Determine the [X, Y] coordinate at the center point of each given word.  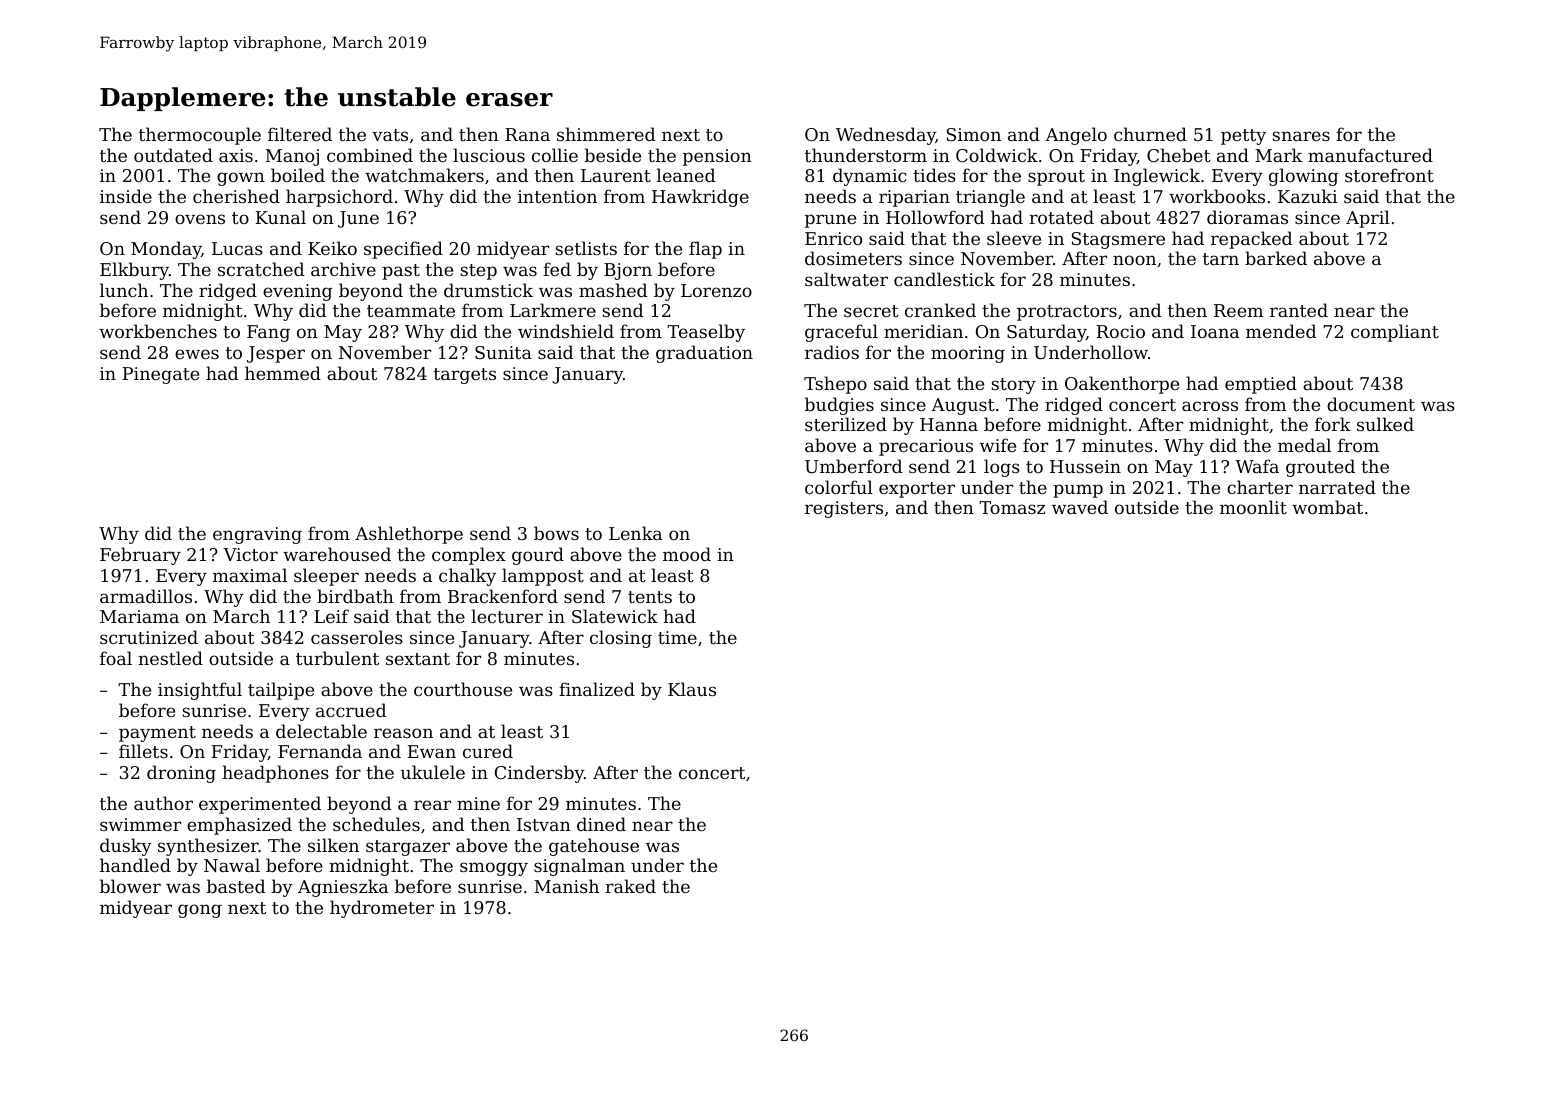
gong [200, 911]
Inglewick [1157, 177]
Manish [566, 886]
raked [630, 886]
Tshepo [835, 385]
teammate [411, 311]
